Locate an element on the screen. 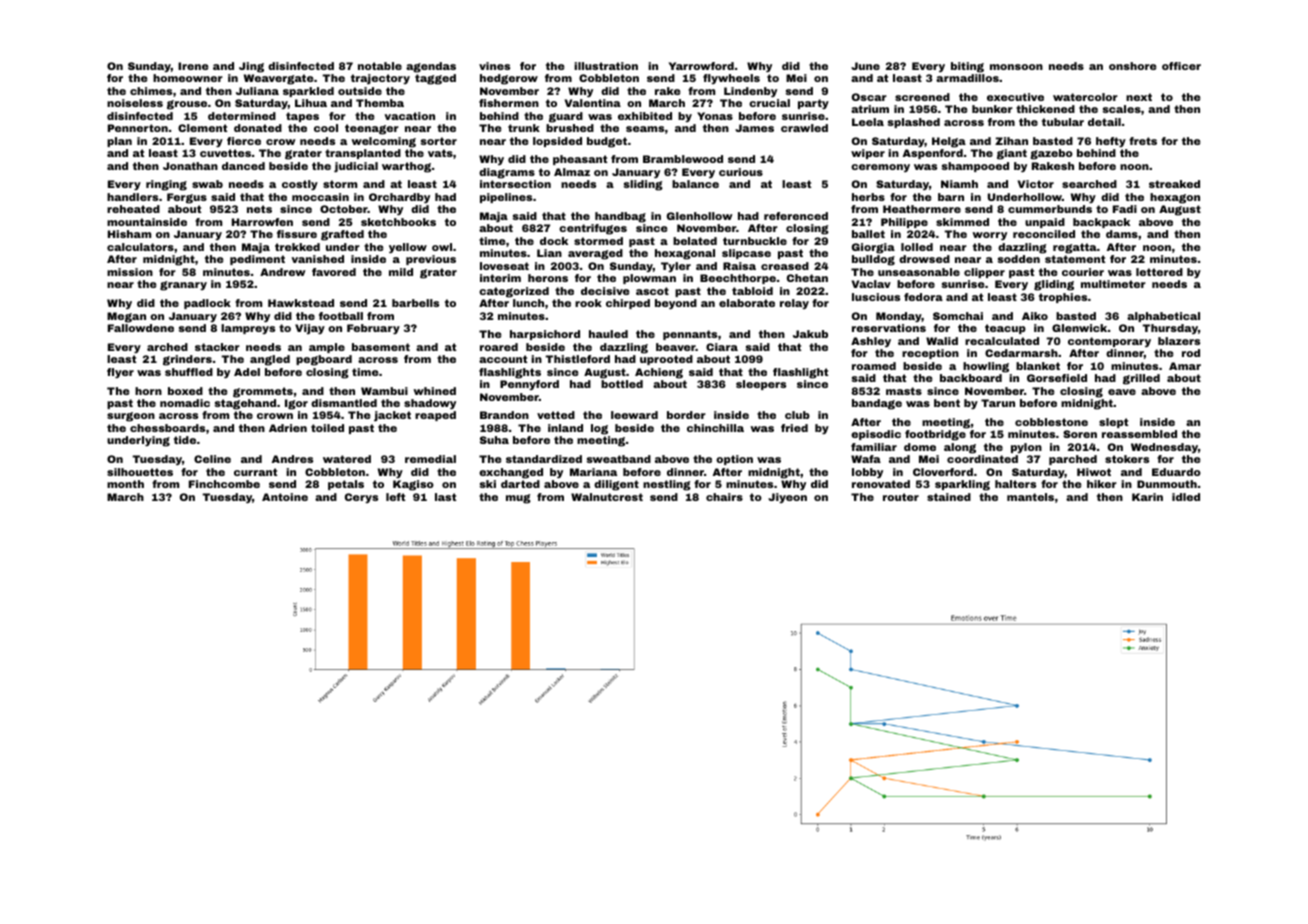 The width and height of the screenshot is (1308, 924). judicial is located at coordinates (356, 167).
